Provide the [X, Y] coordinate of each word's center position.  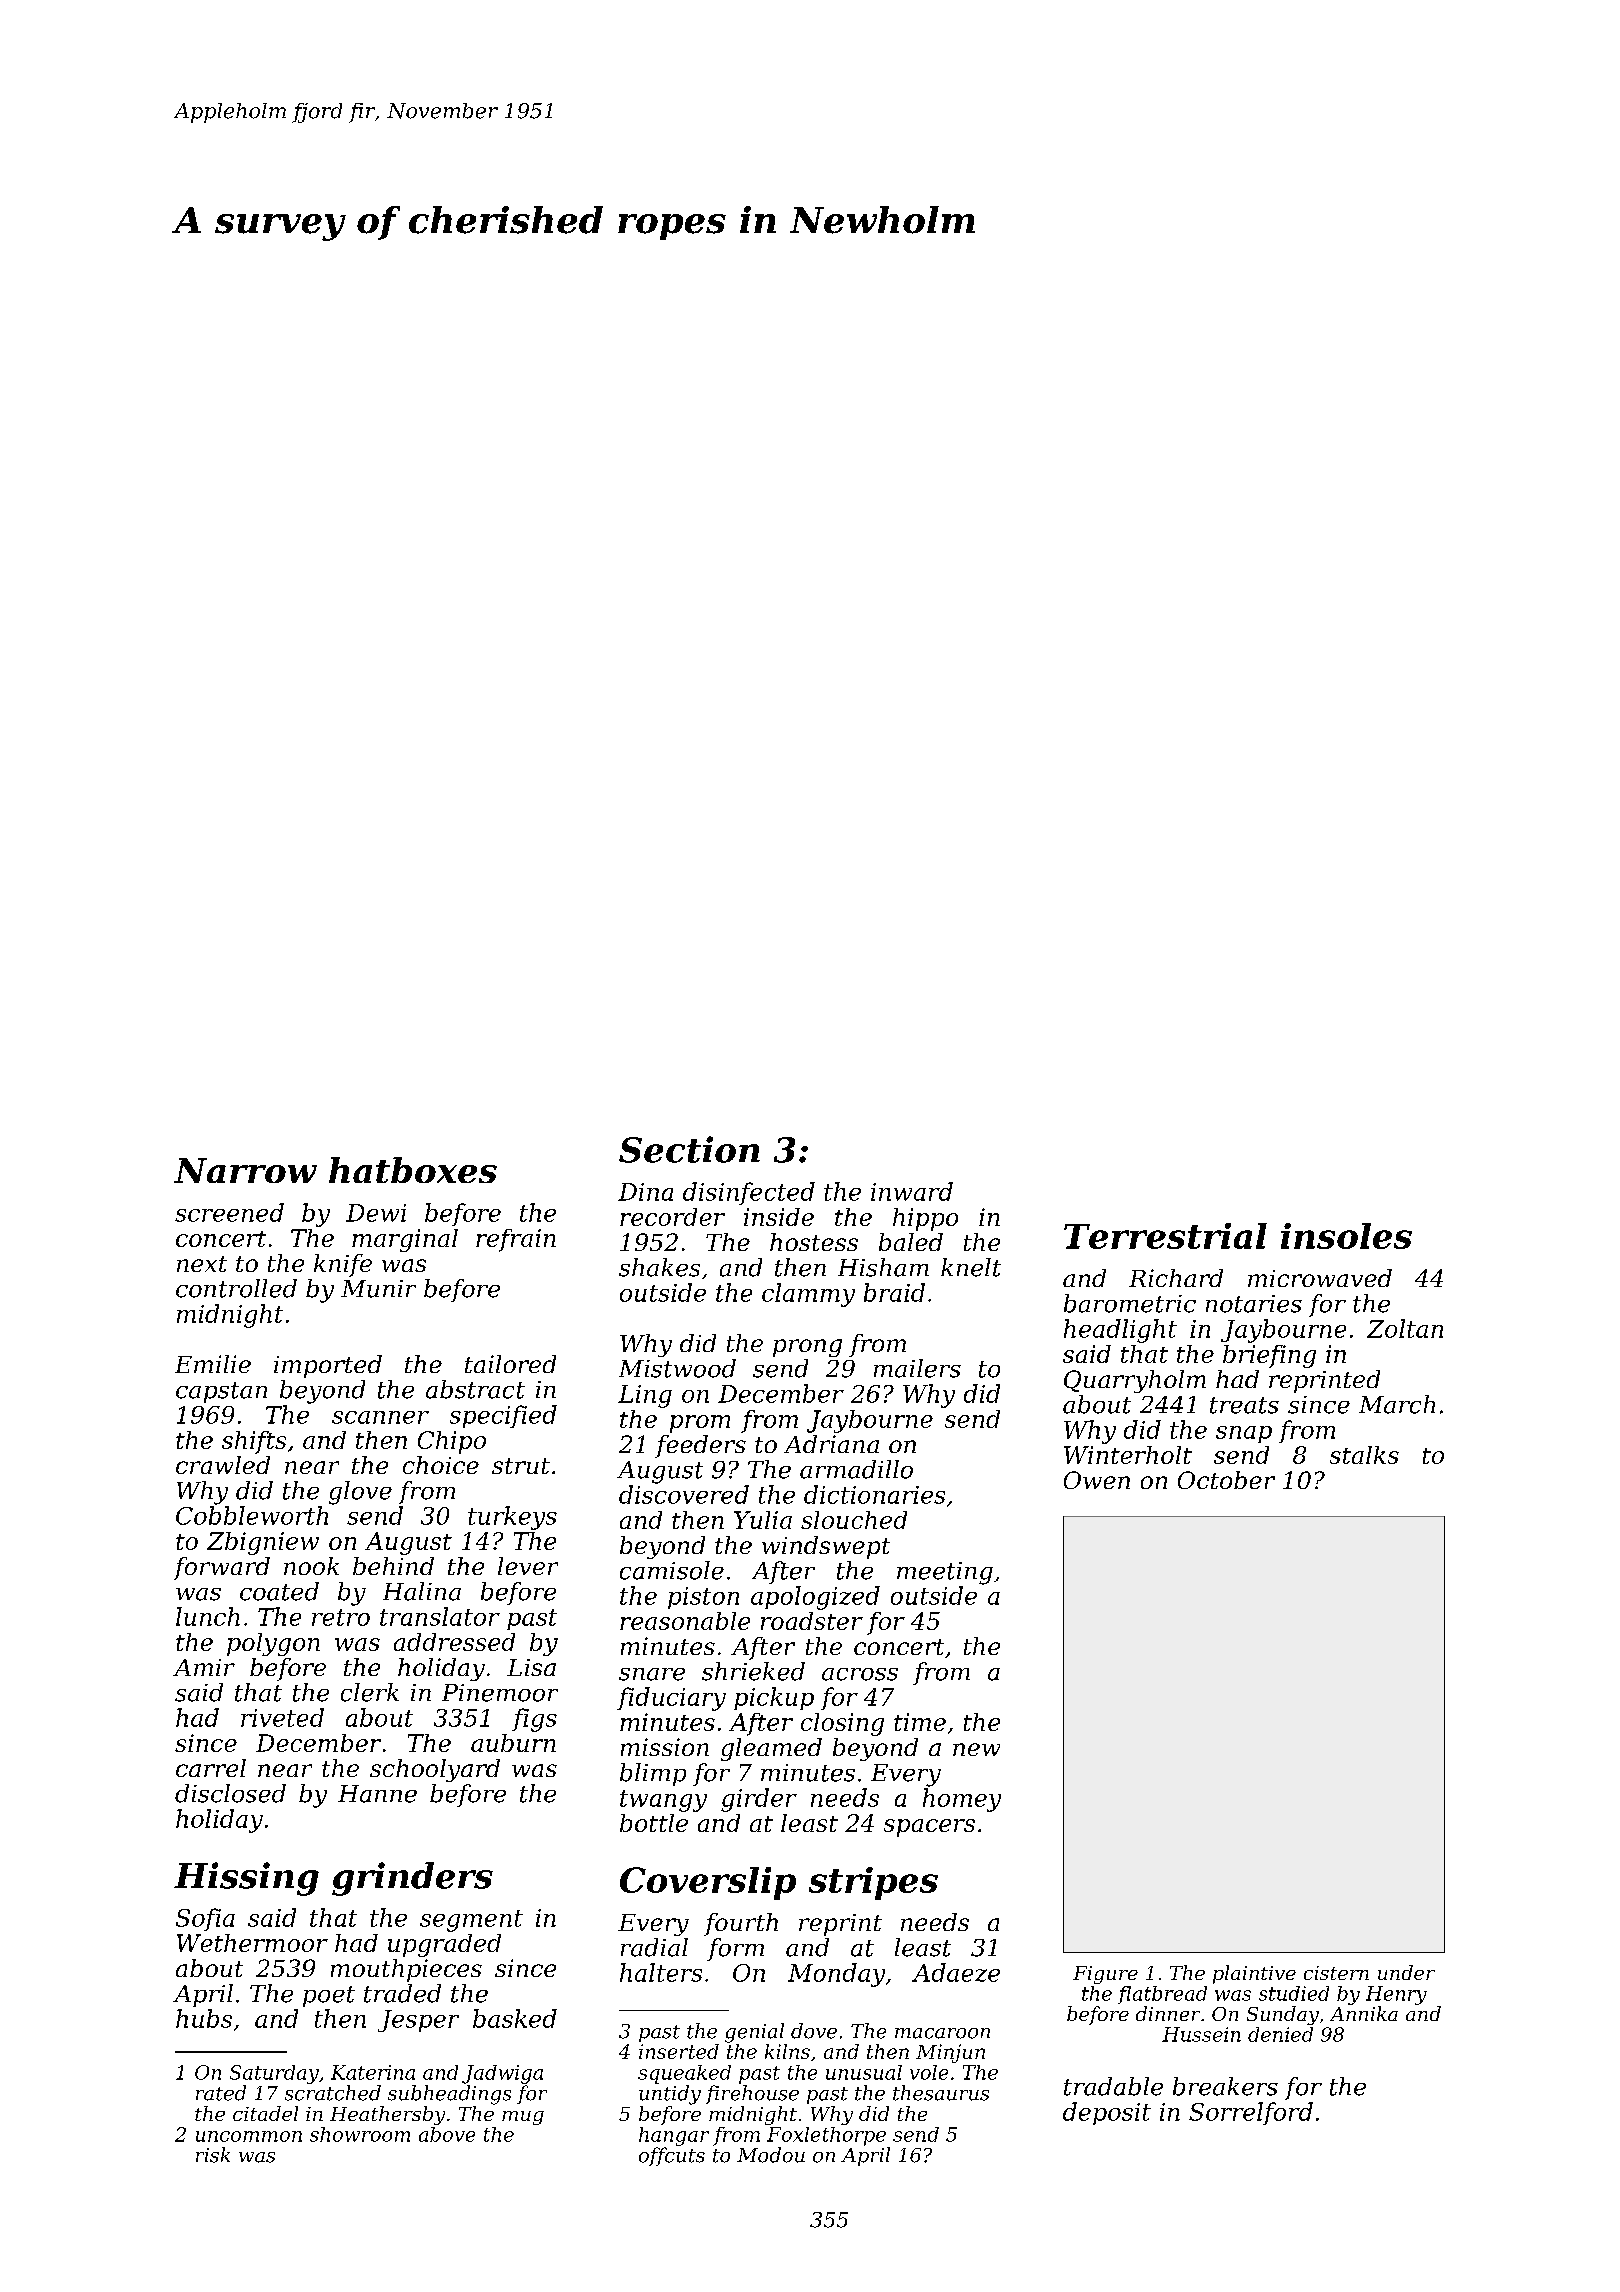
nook [311, 1566]
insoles [1346, 1236]
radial [654, 1947]
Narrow [245, 1170]
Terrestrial [1165, 1236]
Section [689, 1149]
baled [911, 1242]
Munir [378, 1289]
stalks [1364, 1455]
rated [221, 2093]
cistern [1336, 1973]
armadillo [856, 1469]
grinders [412, 1879]
